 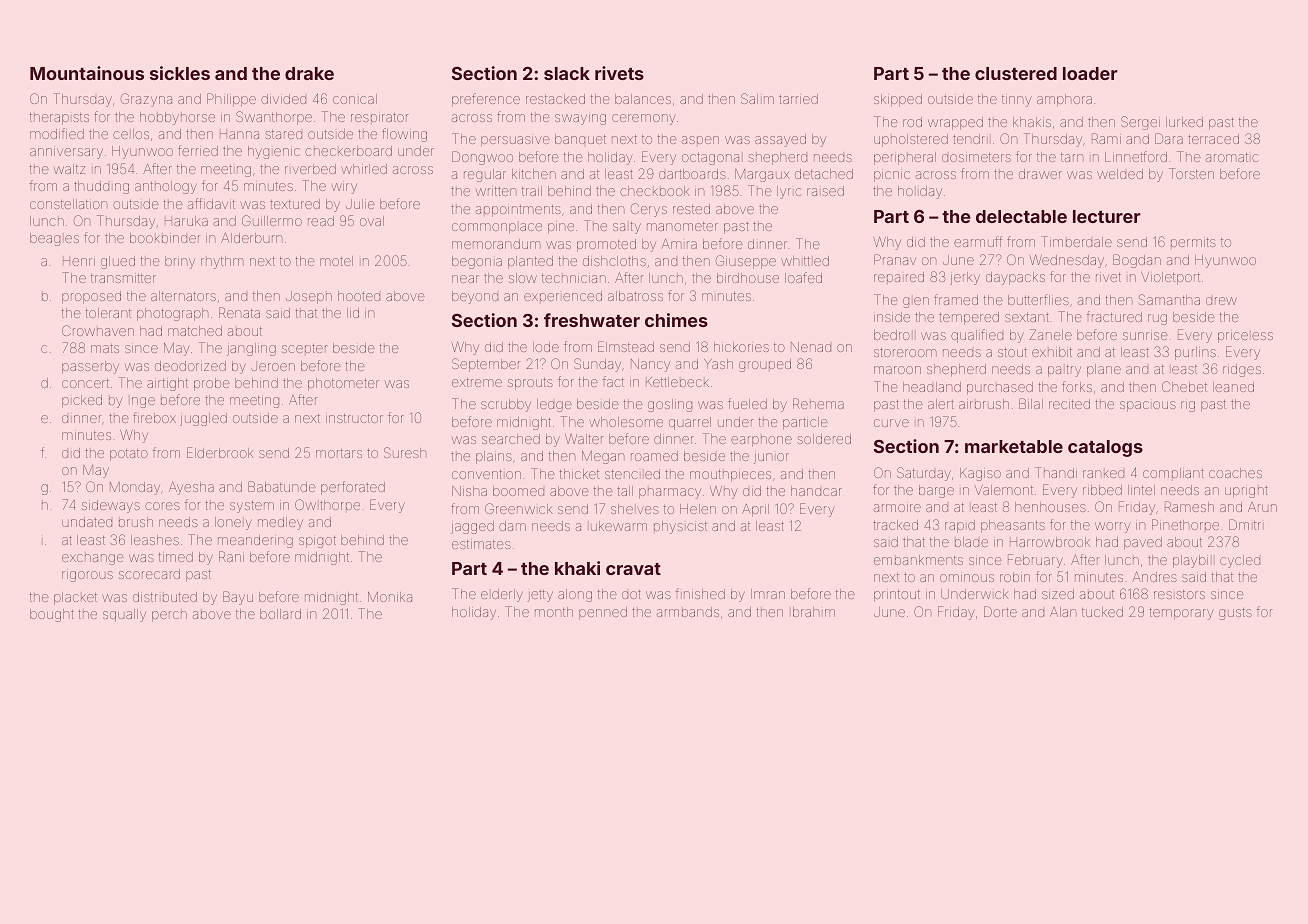 What do you see at coordinates (477, 262) in the screenshot?
I see `begonia` at bounding box center [477, 262].
